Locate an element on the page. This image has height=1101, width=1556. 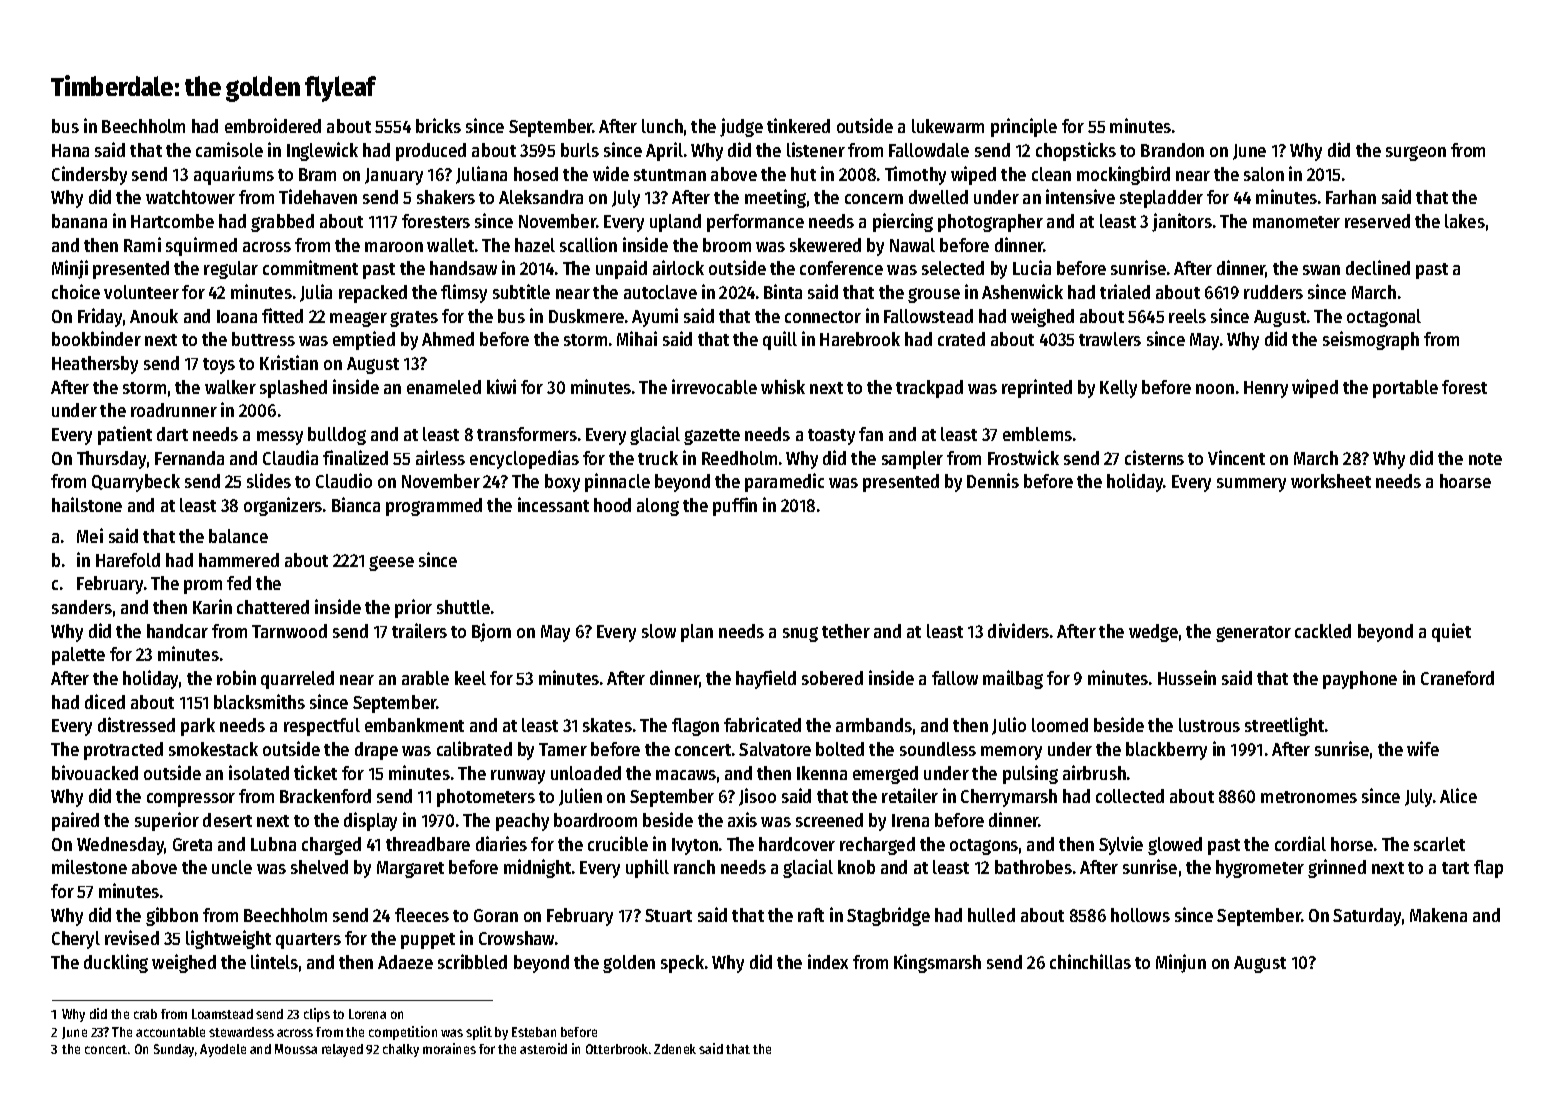
Vincent is located at coordinates (1236, 457).
